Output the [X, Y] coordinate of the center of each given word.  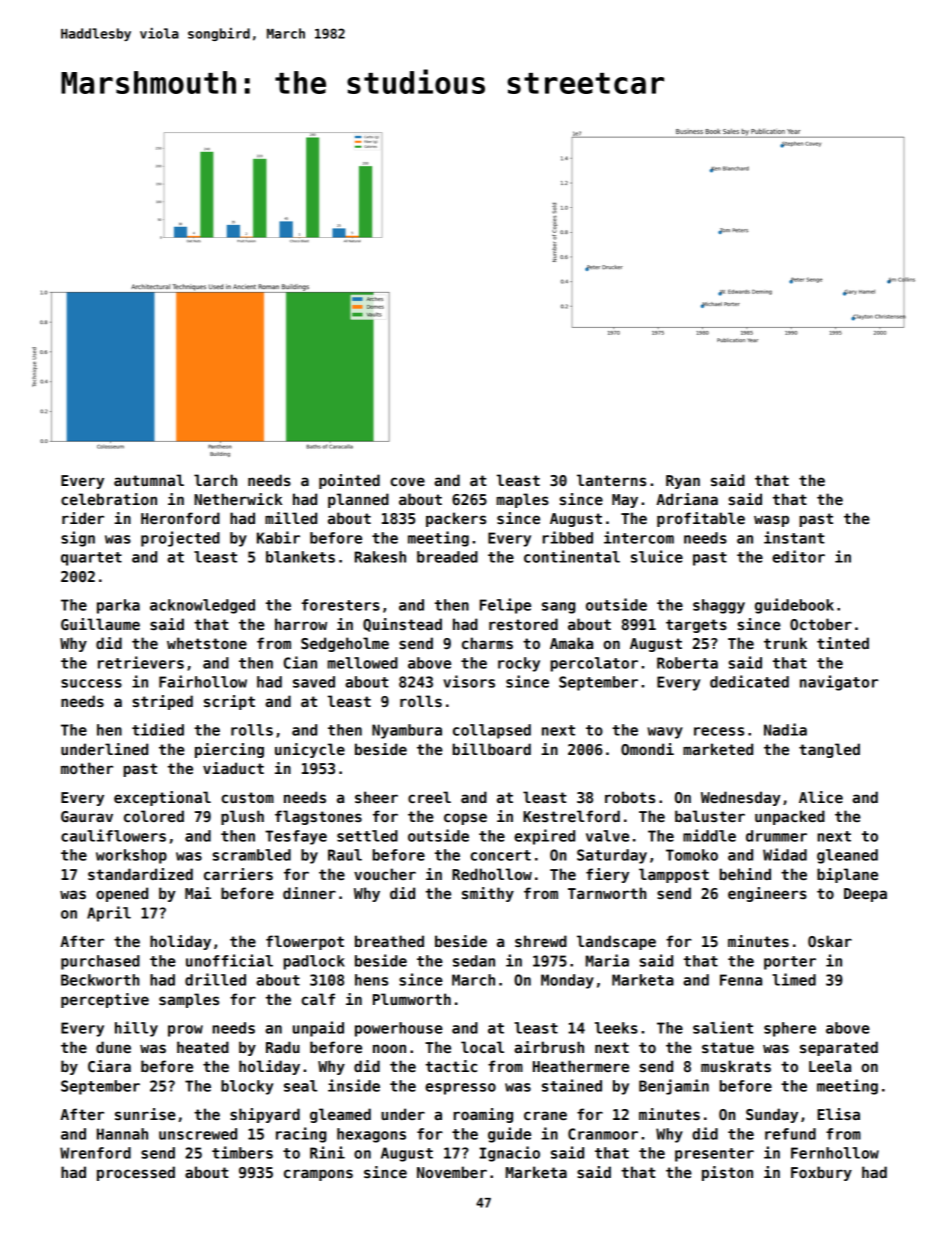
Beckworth [100, 980]
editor [798, 556]
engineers [767, 894]
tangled [829, 750]
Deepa [865, 895]
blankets [300, 557]
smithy [488, 894]
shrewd [541, 941]
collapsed [492, 731]
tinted [843, 643]
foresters [340, 605]
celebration [109, 499]
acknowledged [202, 606]
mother [87, 768]
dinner [309, 893]
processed [136, 1173]
